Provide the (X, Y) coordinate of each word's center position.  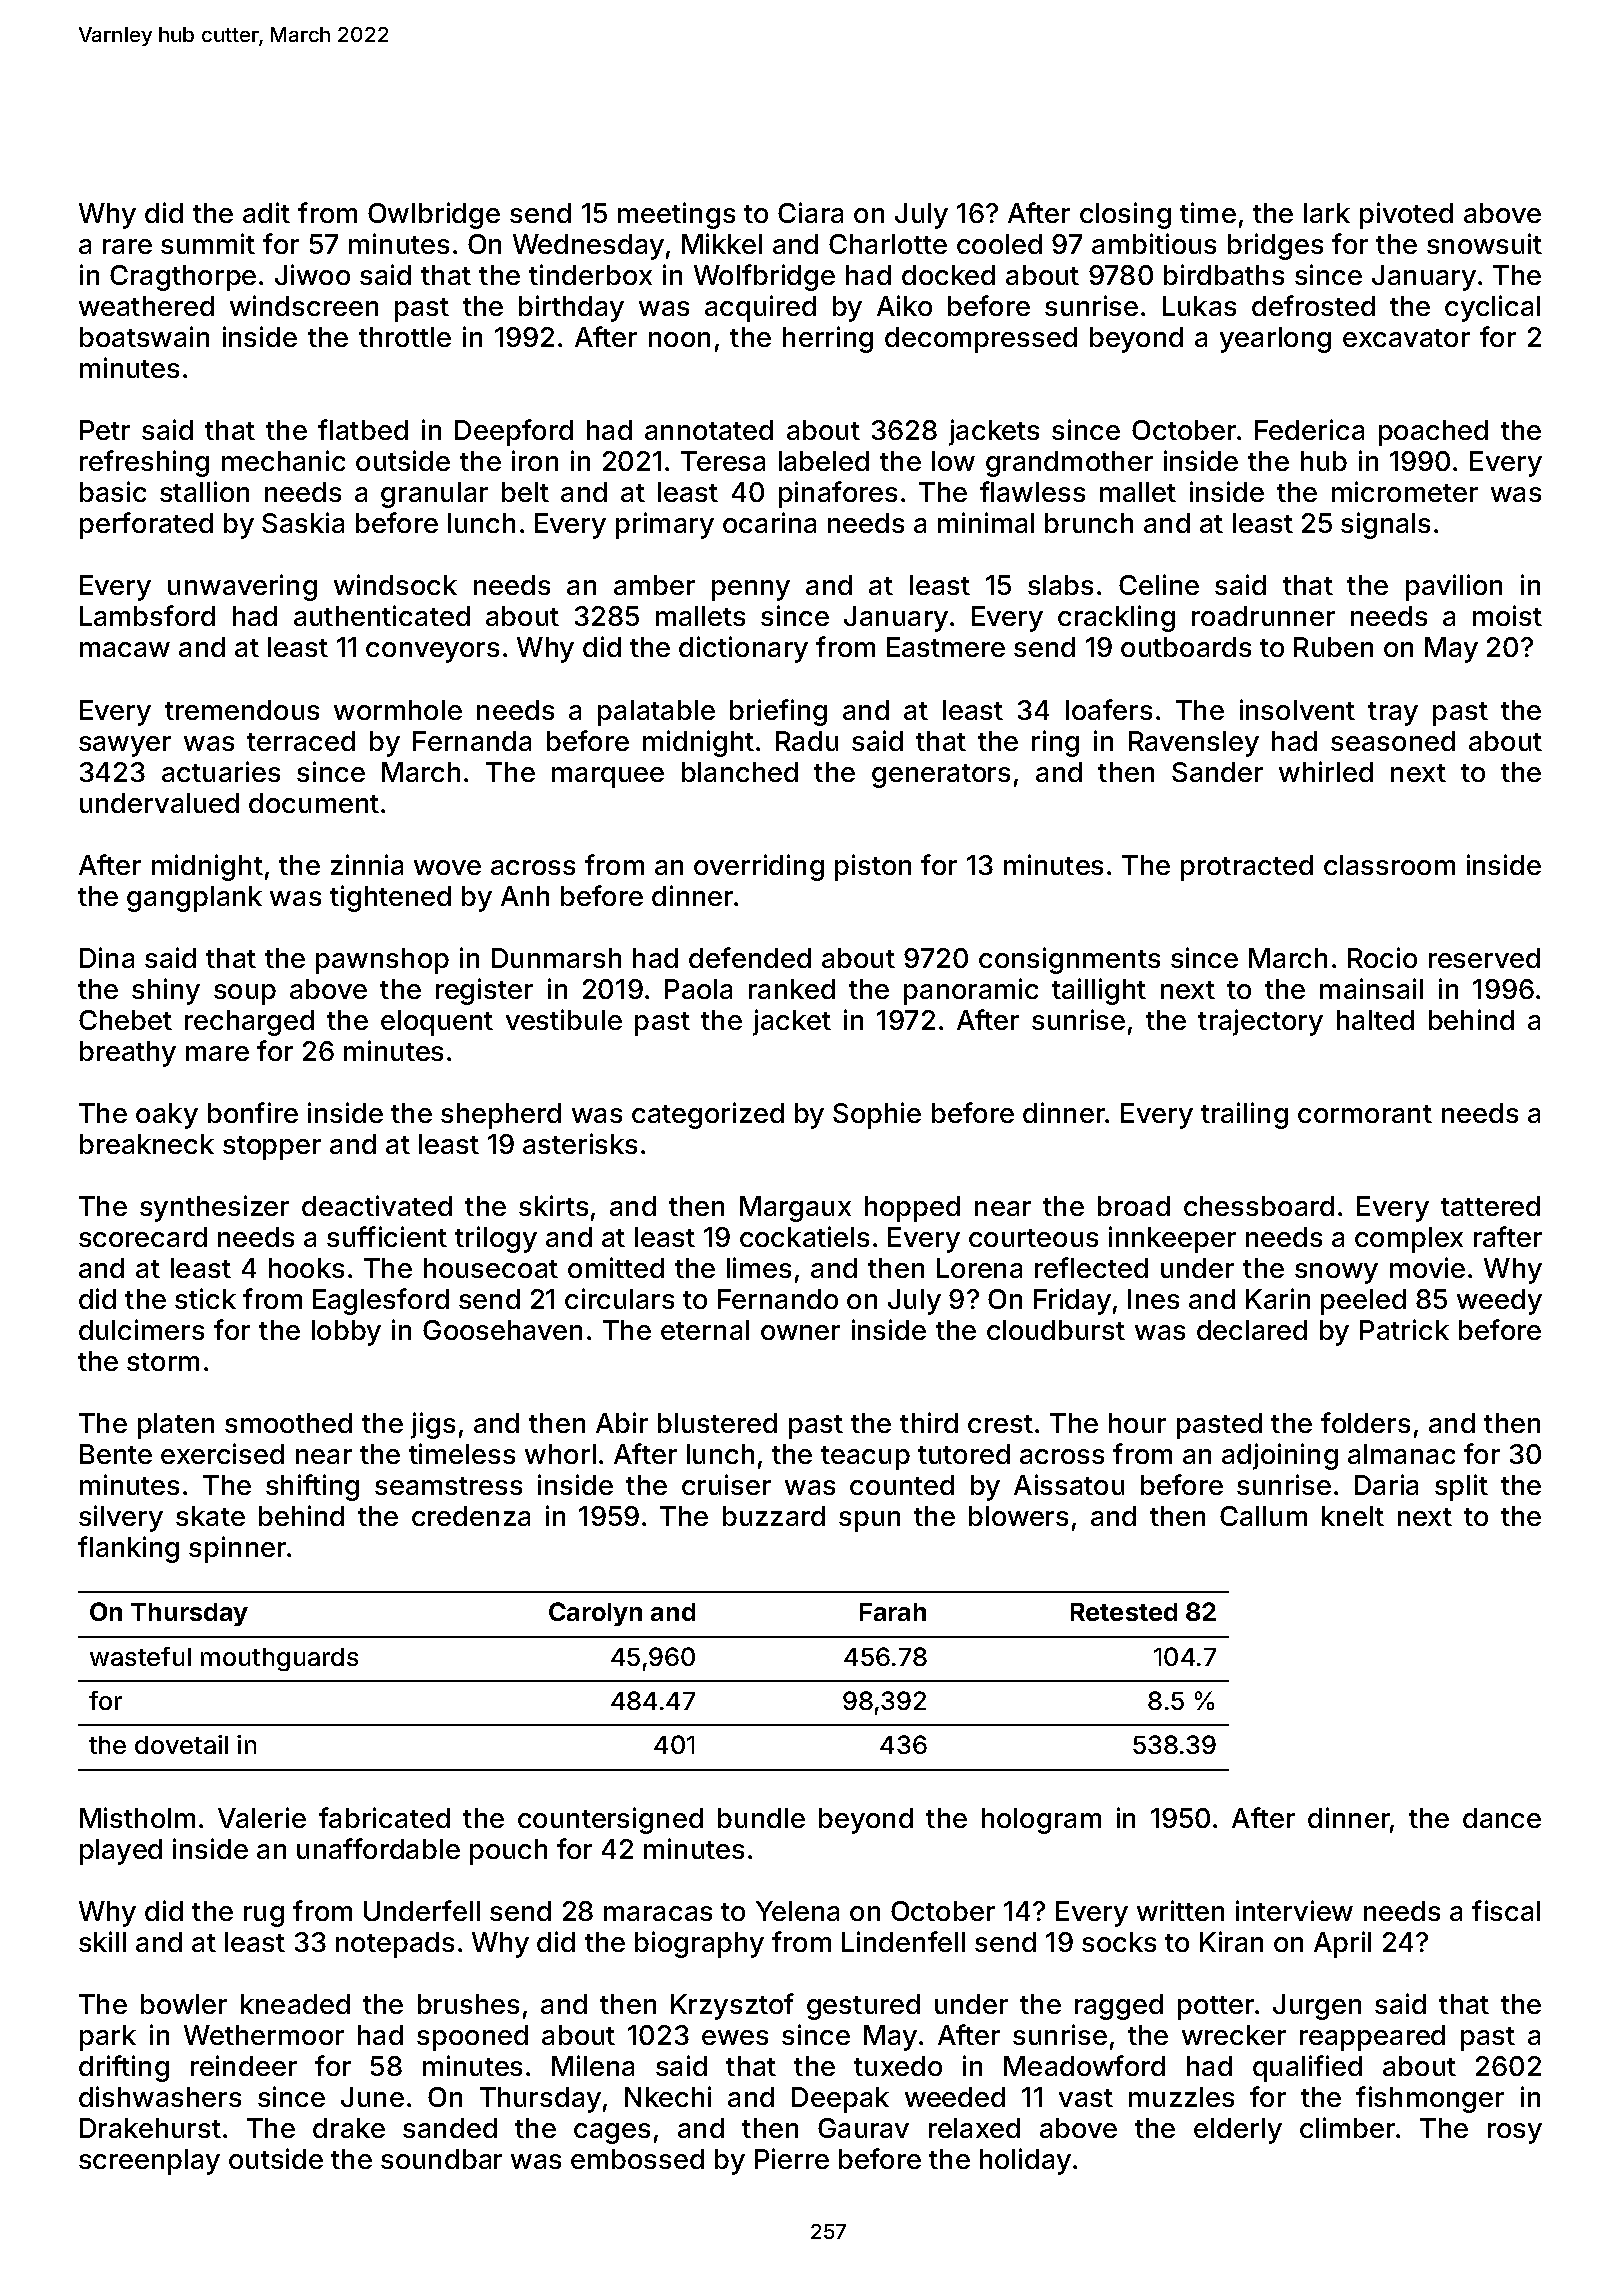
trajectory (1260, 1022)
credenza (471, 1516)
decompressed (981, 340)
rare (127, 246)
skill (102, 1941)
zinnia (367, 864)
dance (1502, 1818)
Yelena (797, 1911)
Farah (893, 1612)
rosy (1515, 2133)
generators (941, 776)
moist (1507, 615)
